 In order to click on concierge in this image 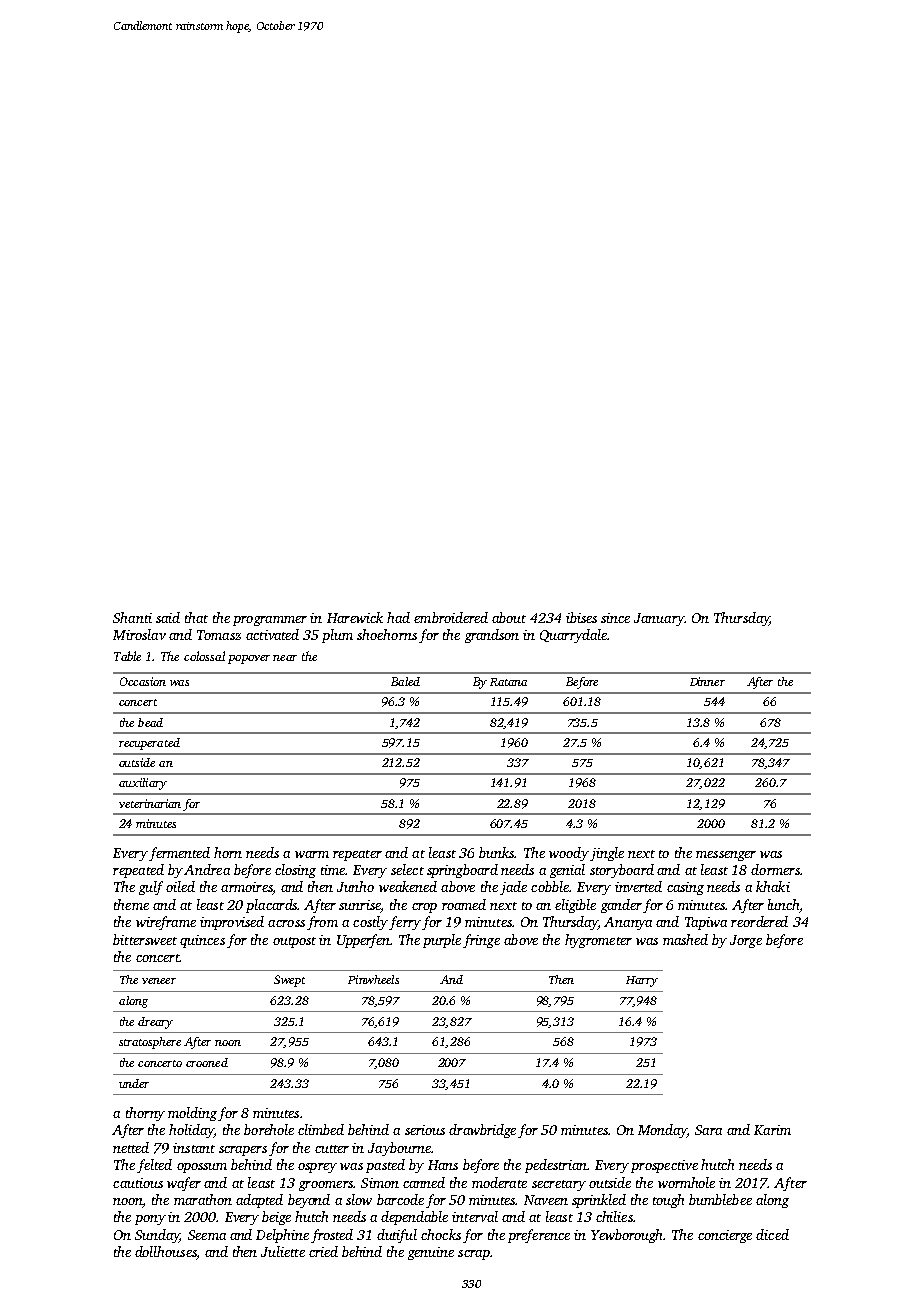, I will do `click(725, 1236)`.
